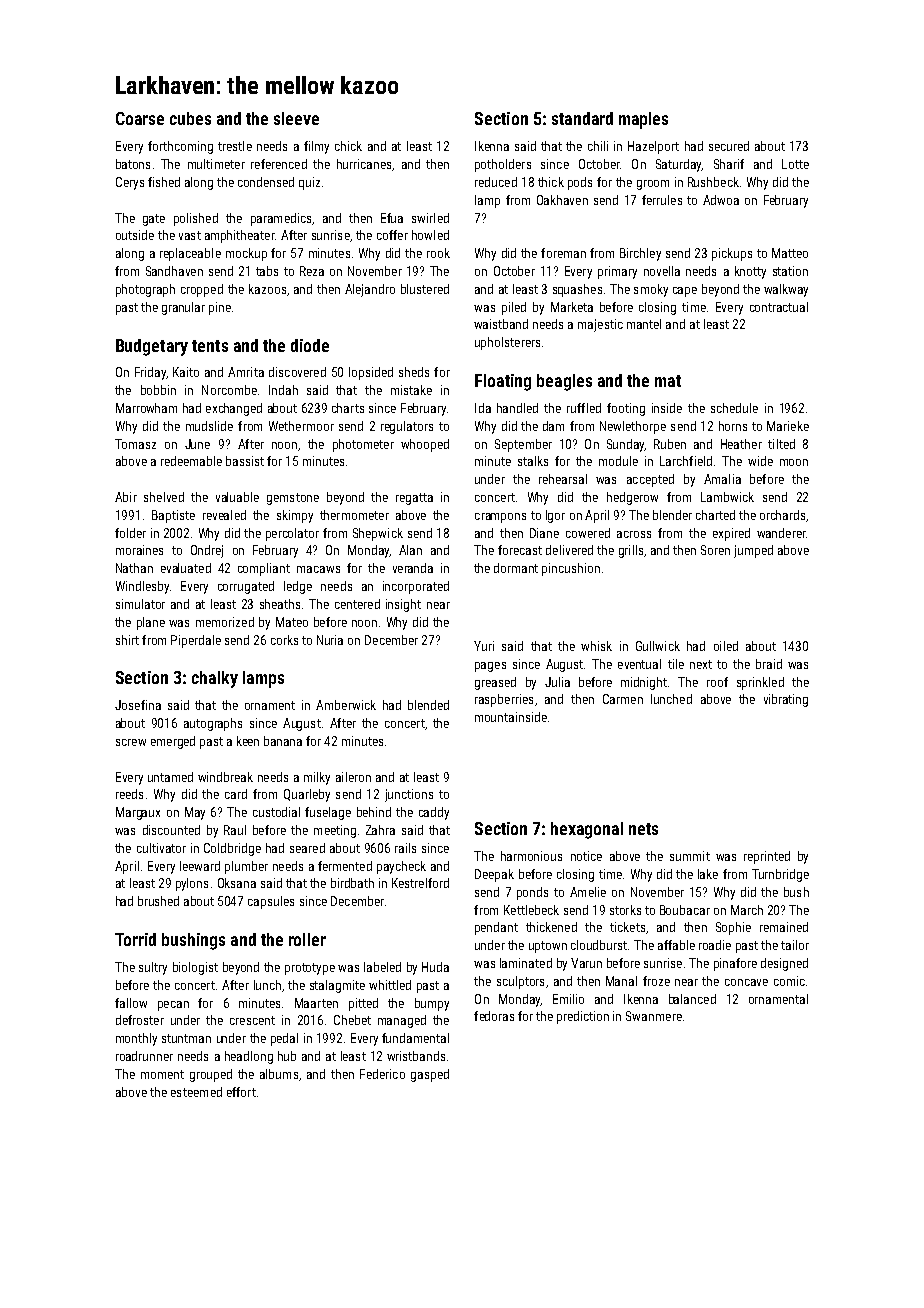 Image resolution: width=924 pixels, height=1308 pixels. I want to click on capsules, so click(271, 902).
